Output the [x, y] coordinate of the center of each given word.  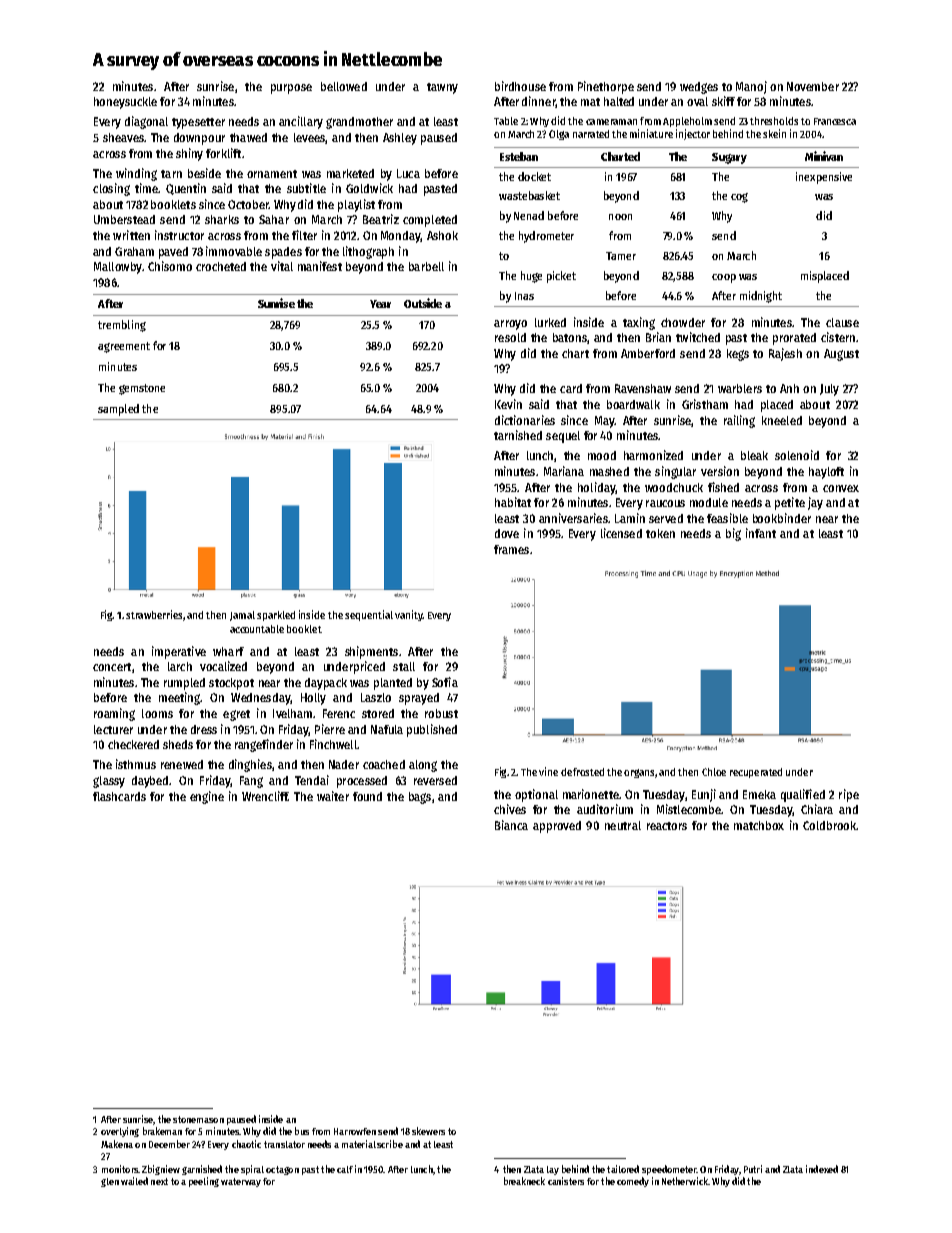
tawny [442, 88]
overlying [120, 1132]
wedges [699, 88]
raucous [665, 503]
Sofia [445, 682]
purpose [291, 89]
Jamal [242, 616]
